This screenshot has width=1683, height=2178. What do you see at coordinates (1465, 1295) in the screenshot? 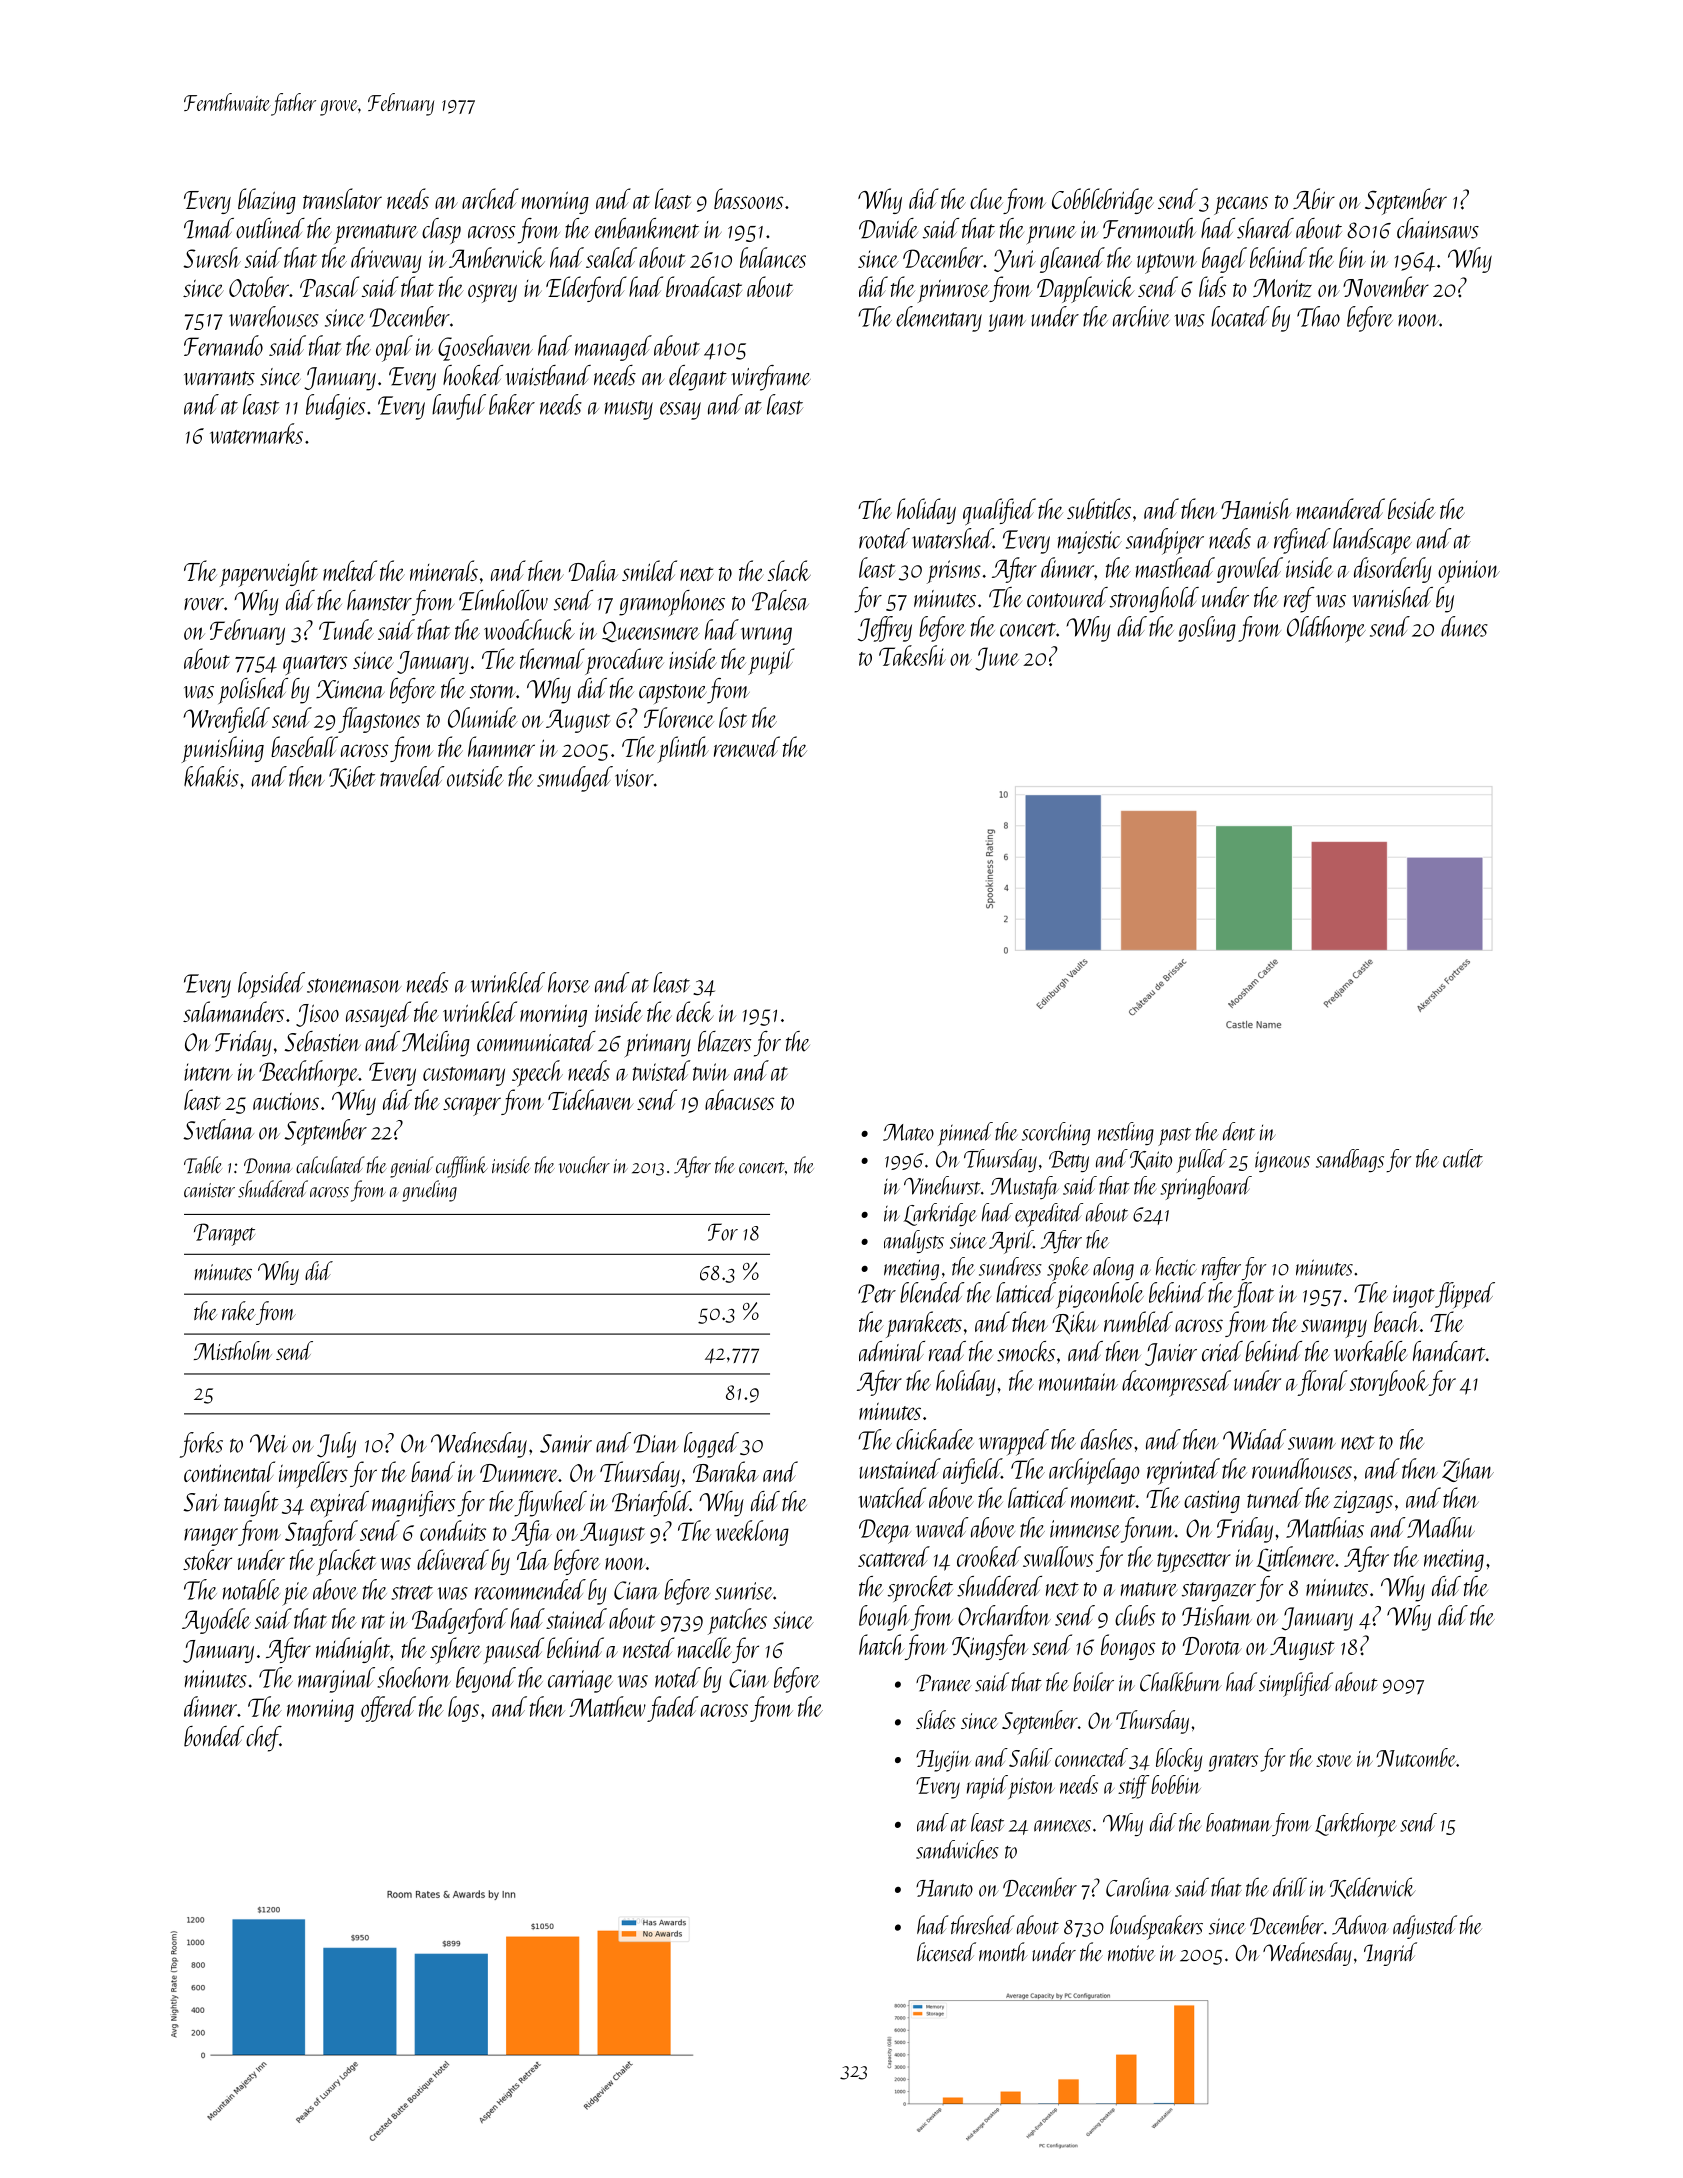
I see `flipped` at bounding box center [1465, 1295].
